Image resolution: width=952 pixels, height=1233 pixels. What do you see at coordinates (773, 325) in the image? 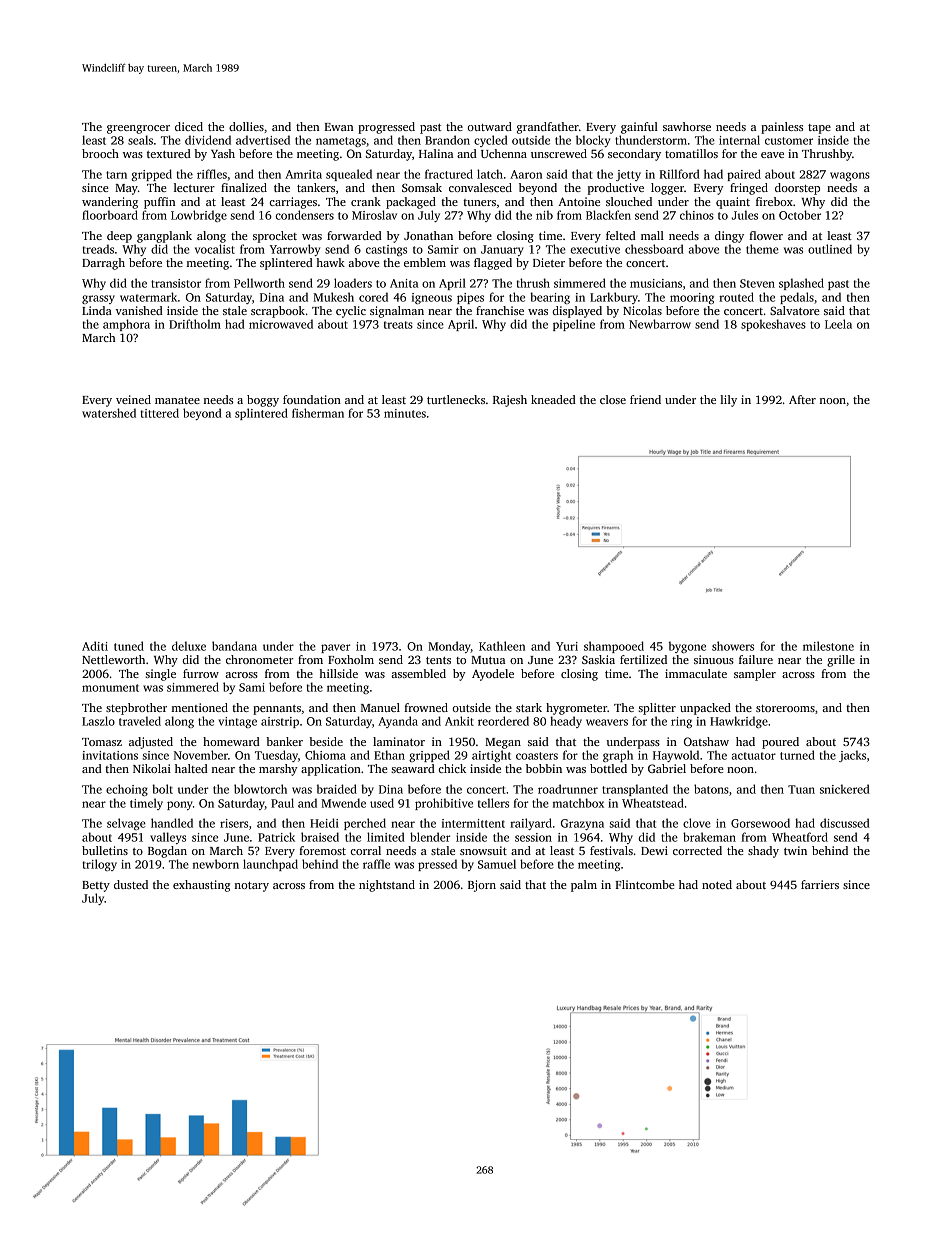
I see `spokeshaves` at bounding box center [773, 325].
